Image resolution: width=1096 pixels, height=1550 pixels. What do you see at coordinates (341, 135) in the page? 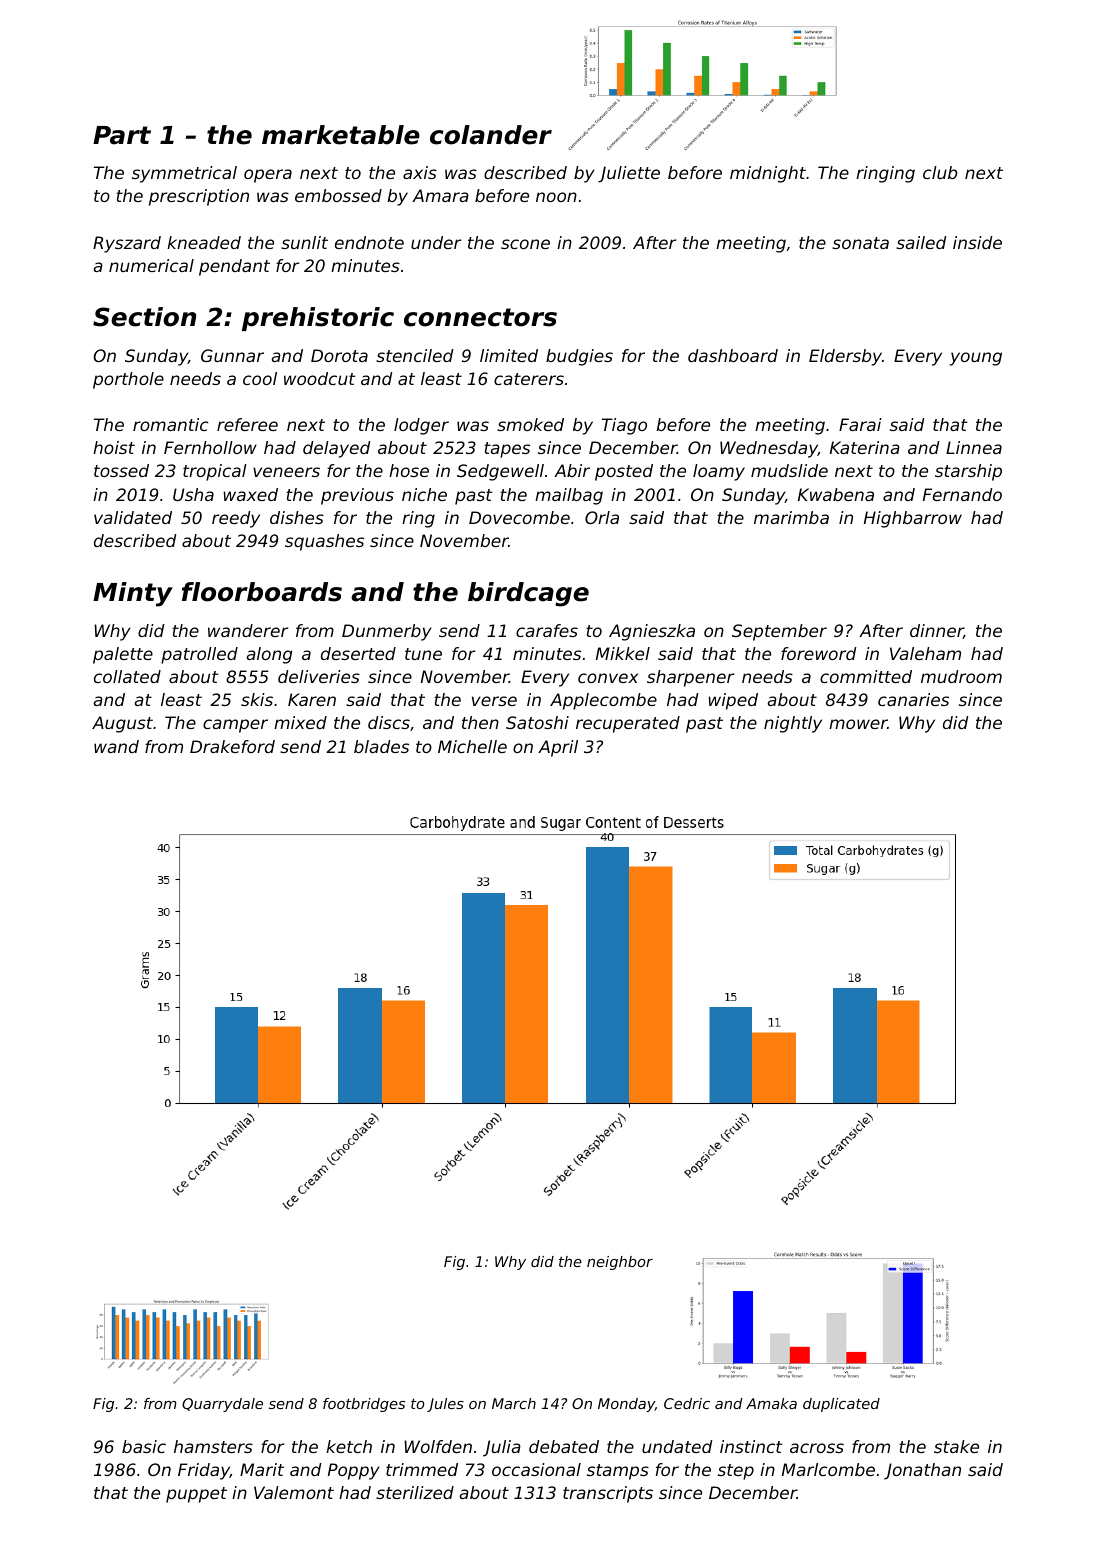
I see `marketable` at bounding box center [341, 135].
